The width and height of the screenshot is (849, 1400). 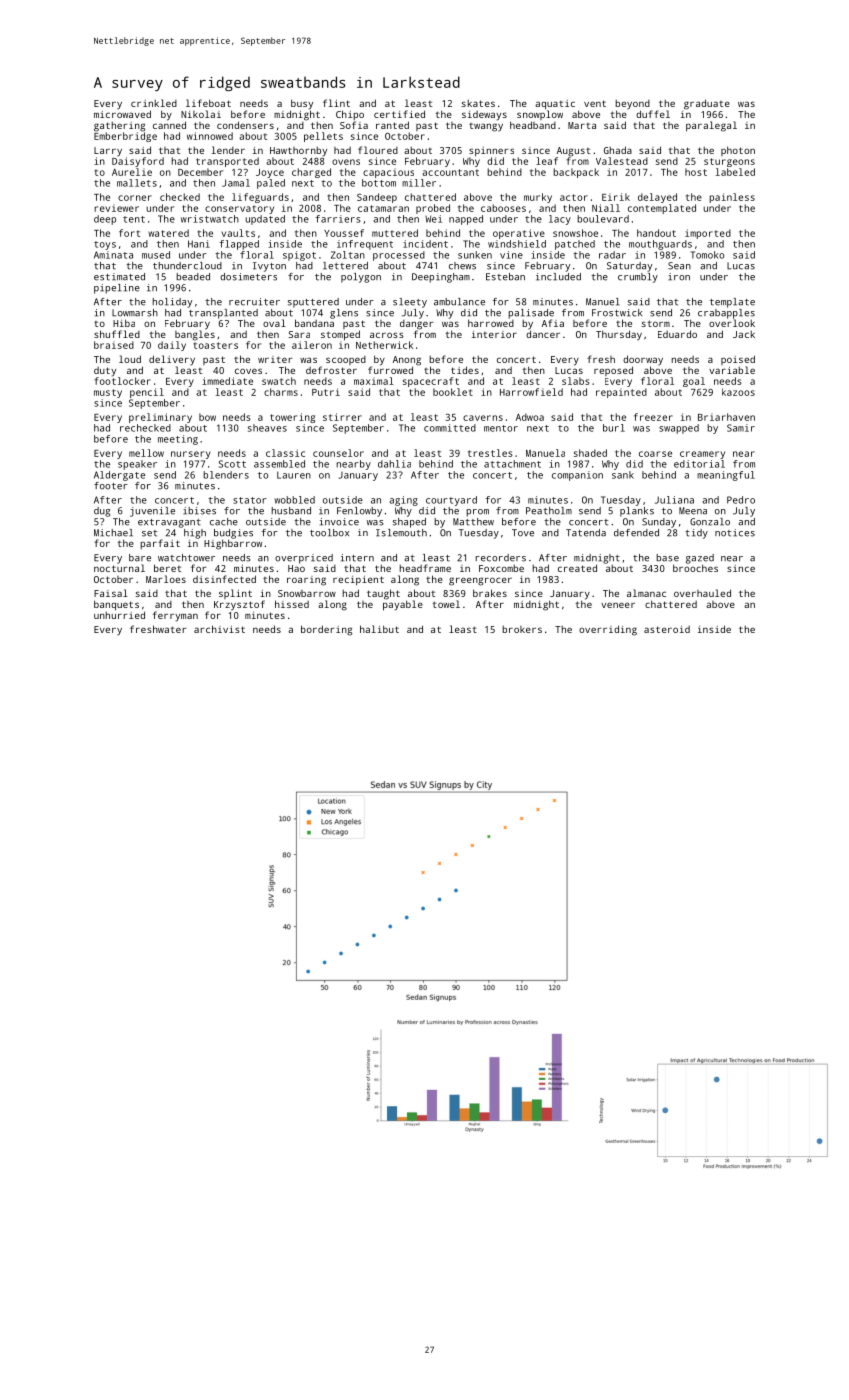 I want to click on certified, so click(x=399, y=114).
